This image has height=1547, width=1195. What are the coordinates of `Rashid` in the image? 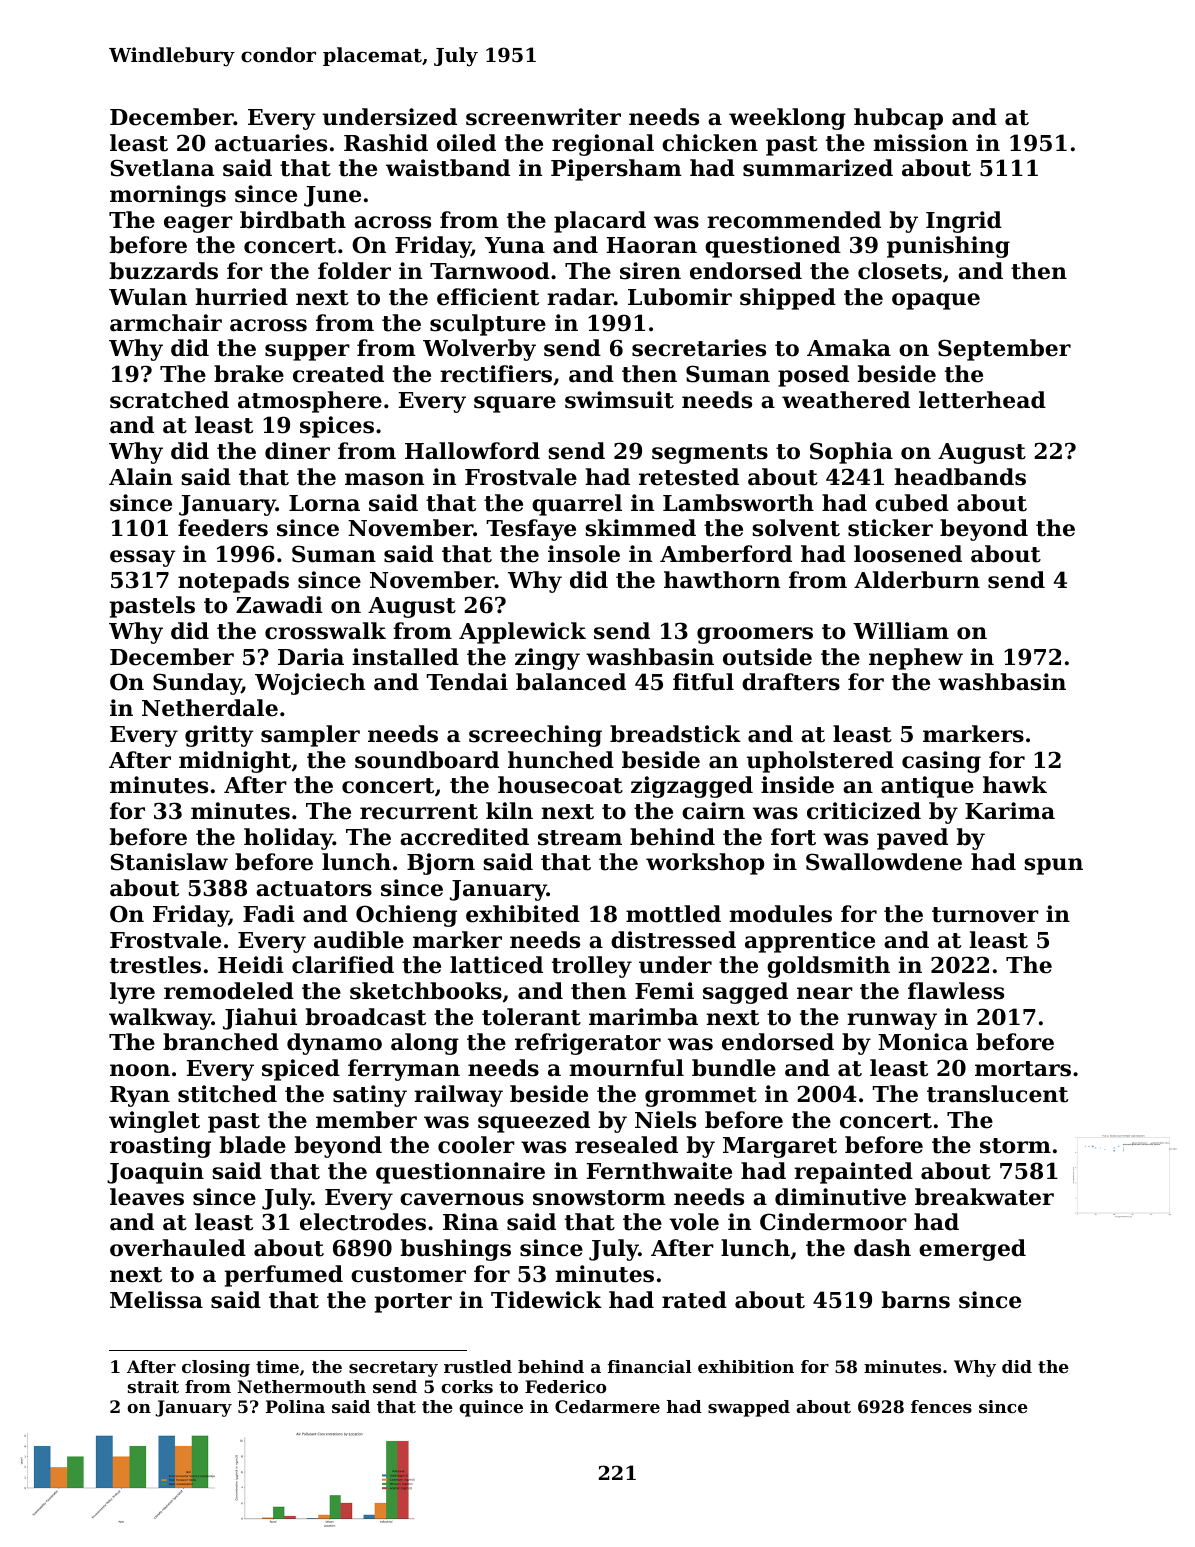 It's located at (386, 143).
